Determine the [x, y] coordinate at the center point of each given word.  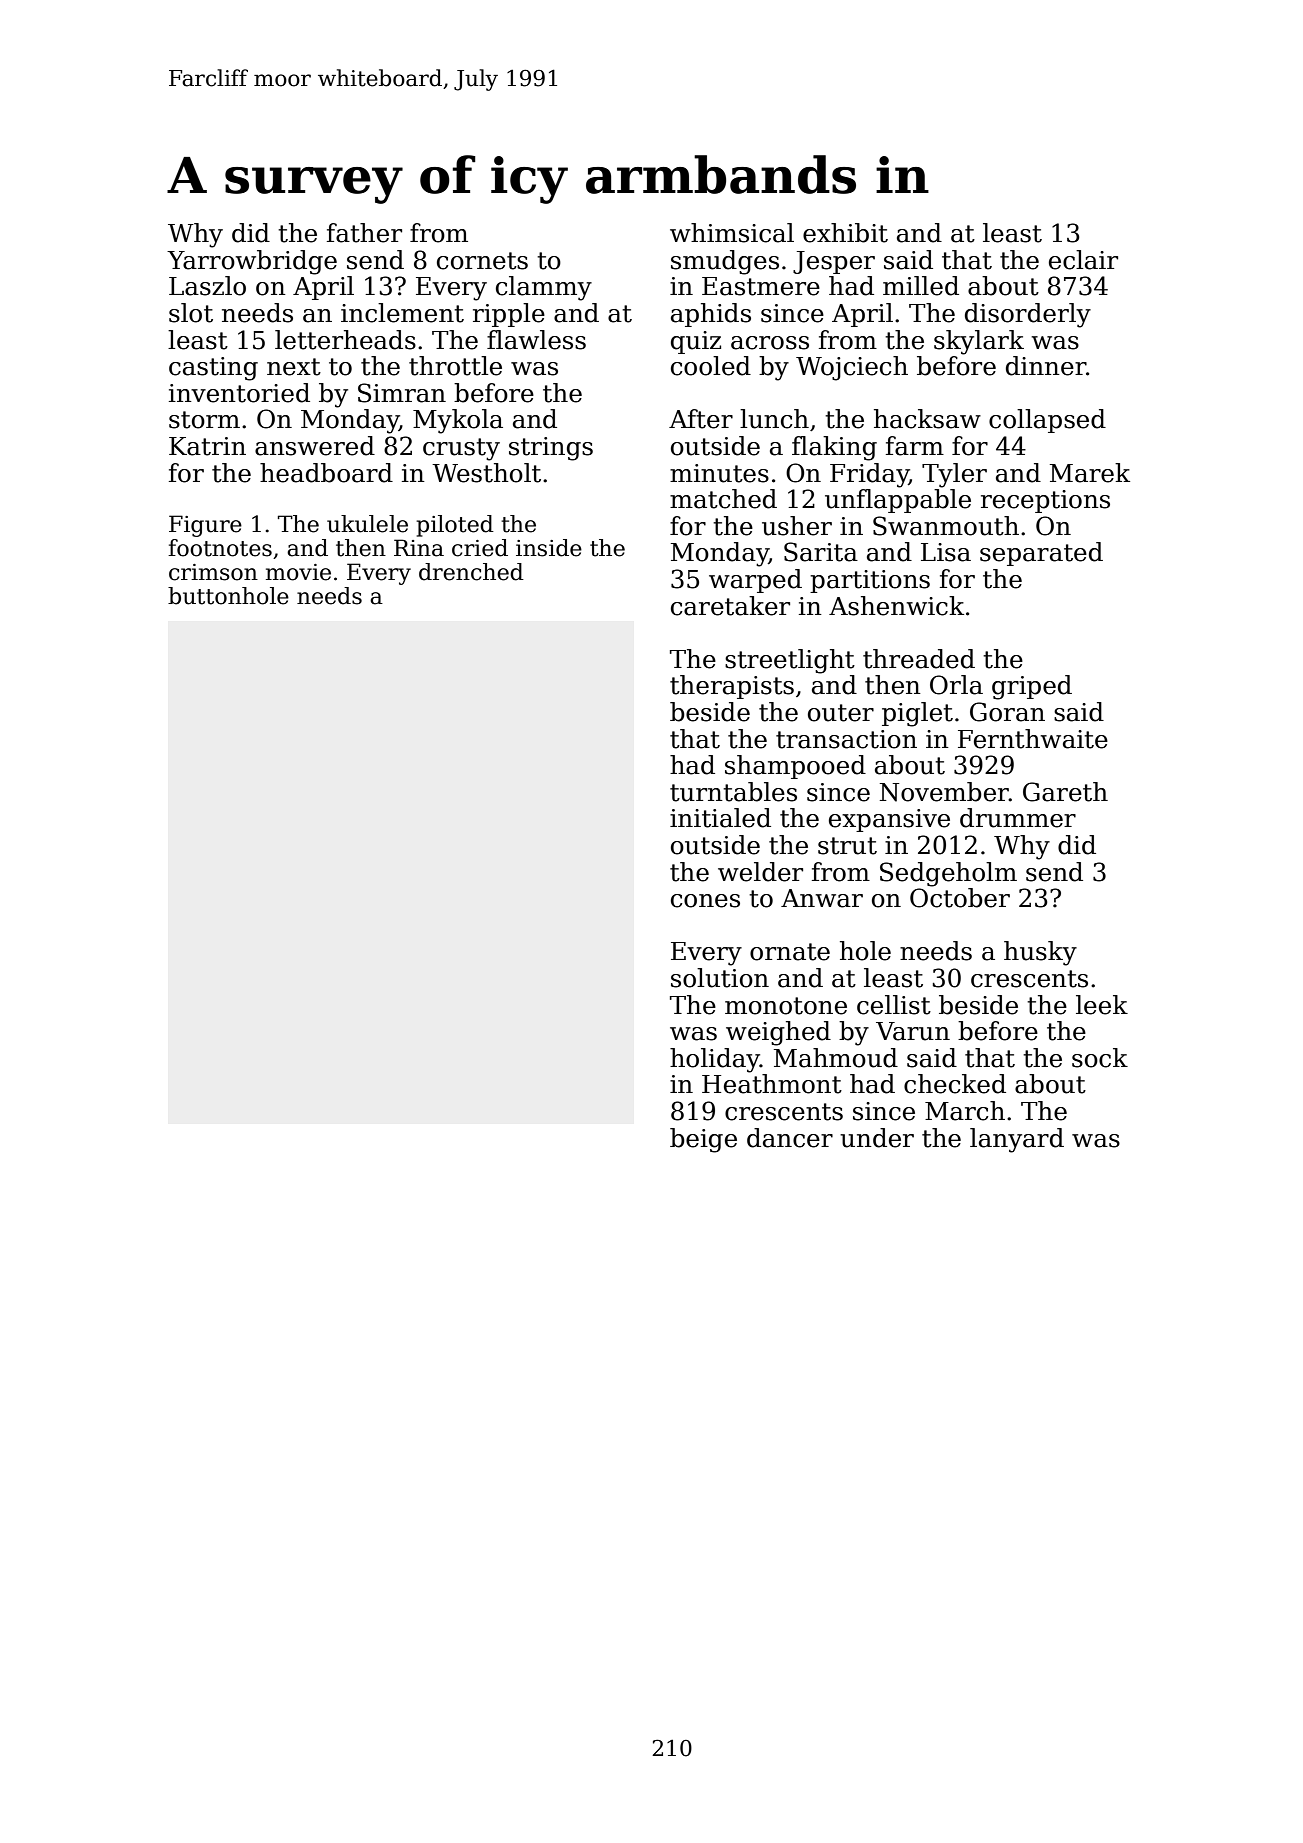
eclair [1083, 260]
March [965, 1111]
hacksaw [927, 419]
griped [1032, 687]
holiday [715, 1060]
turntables [733, 792]
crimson [213, 572]
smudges [725, 262]
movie [298, 572]
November [944, 792]
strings [551, 449]
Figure [205, 526]
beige [703, 1140]
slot [191, 313]
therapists [732, 687]
